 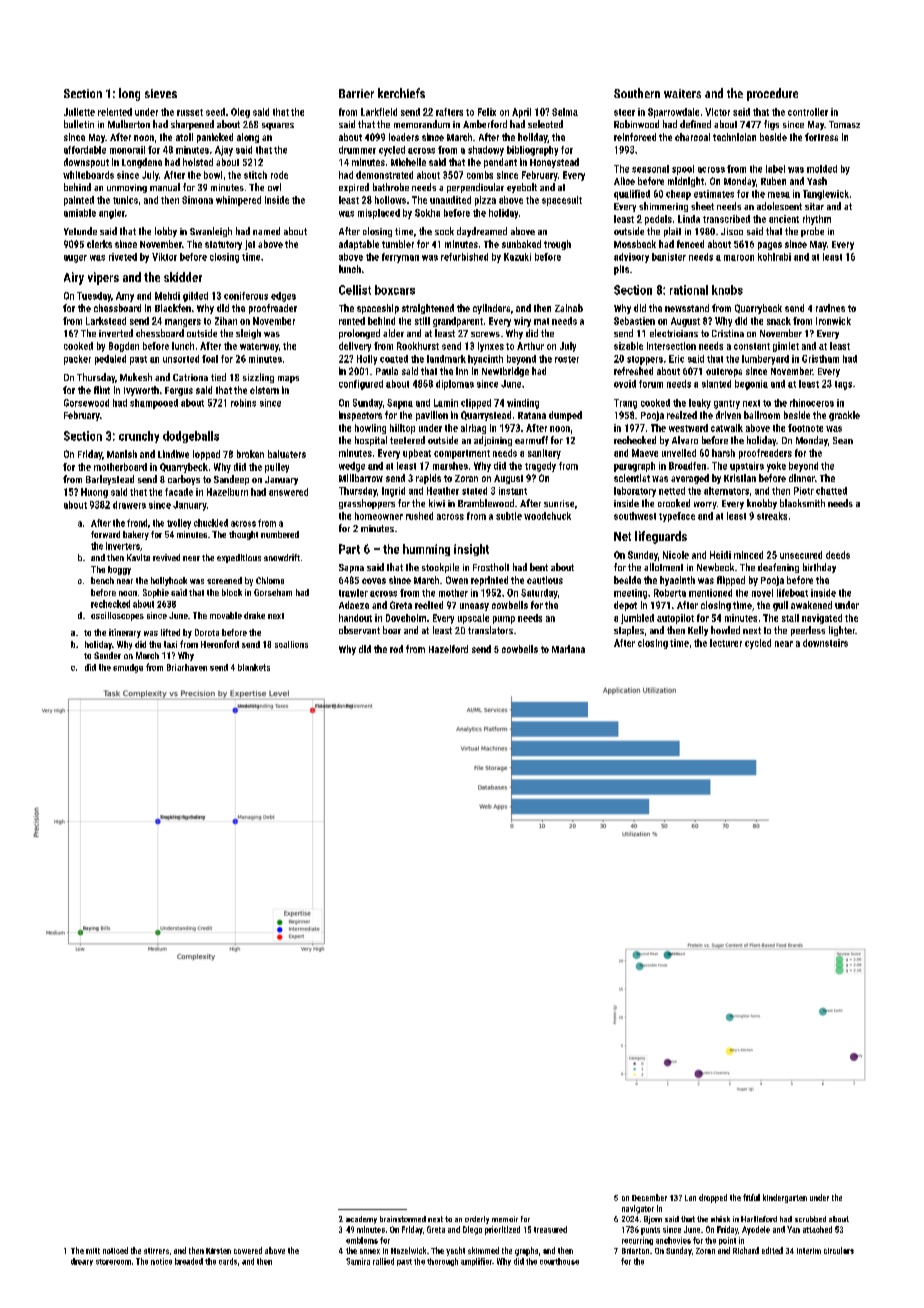 What do you see at coordinates (361, 1220) in the screenshot?
I see `academy` at bounding box center [361, 1220].
